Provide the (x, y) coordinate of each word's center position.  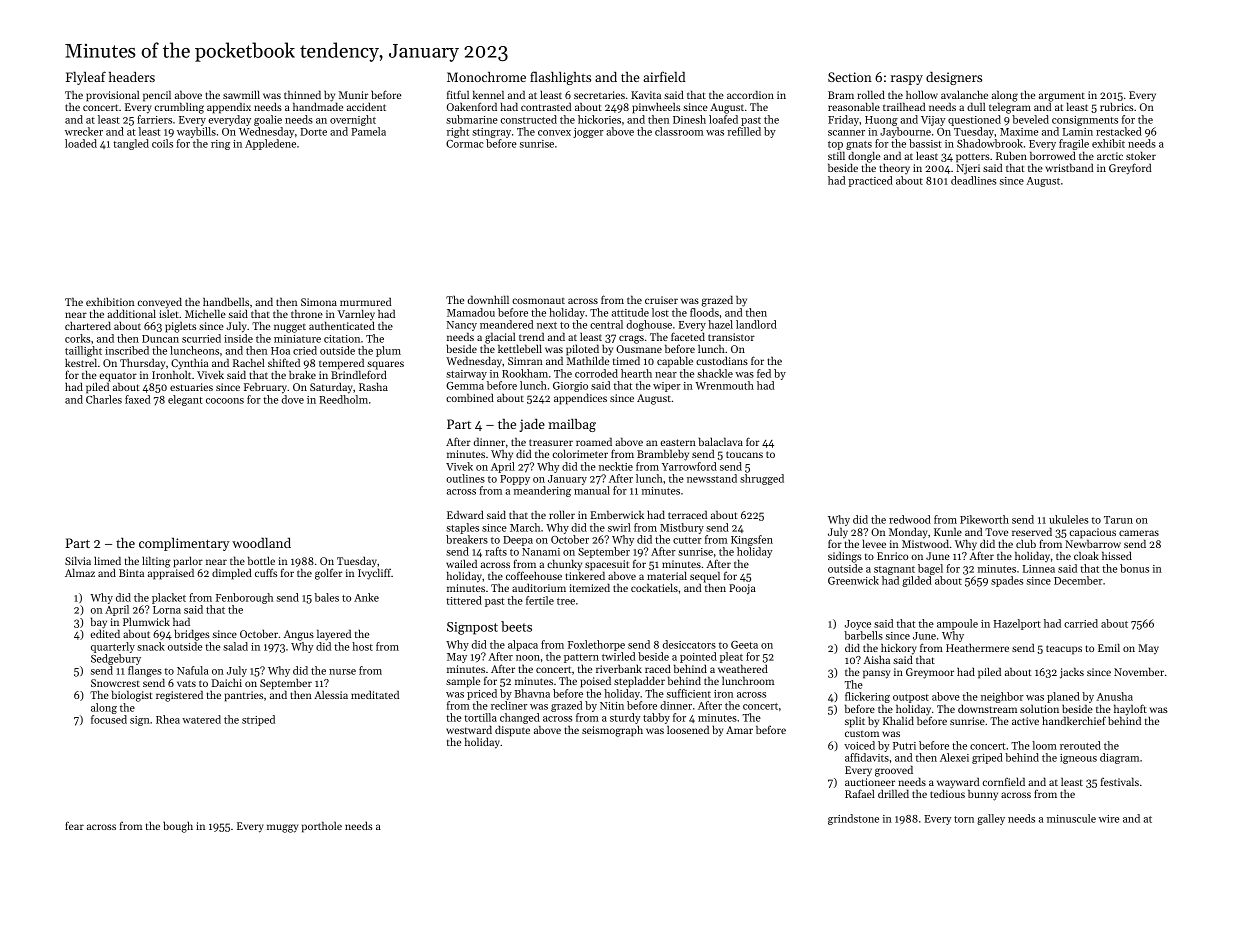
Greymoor (930, 673)
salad (235, 646)
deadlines (973, 180)
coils (162, 143)
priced (482, 694)
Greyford (1130, 169)
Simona (319, 302)
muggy (282, 828)
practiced (870, 181)
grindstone (853, 819)
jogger (588, 133)
